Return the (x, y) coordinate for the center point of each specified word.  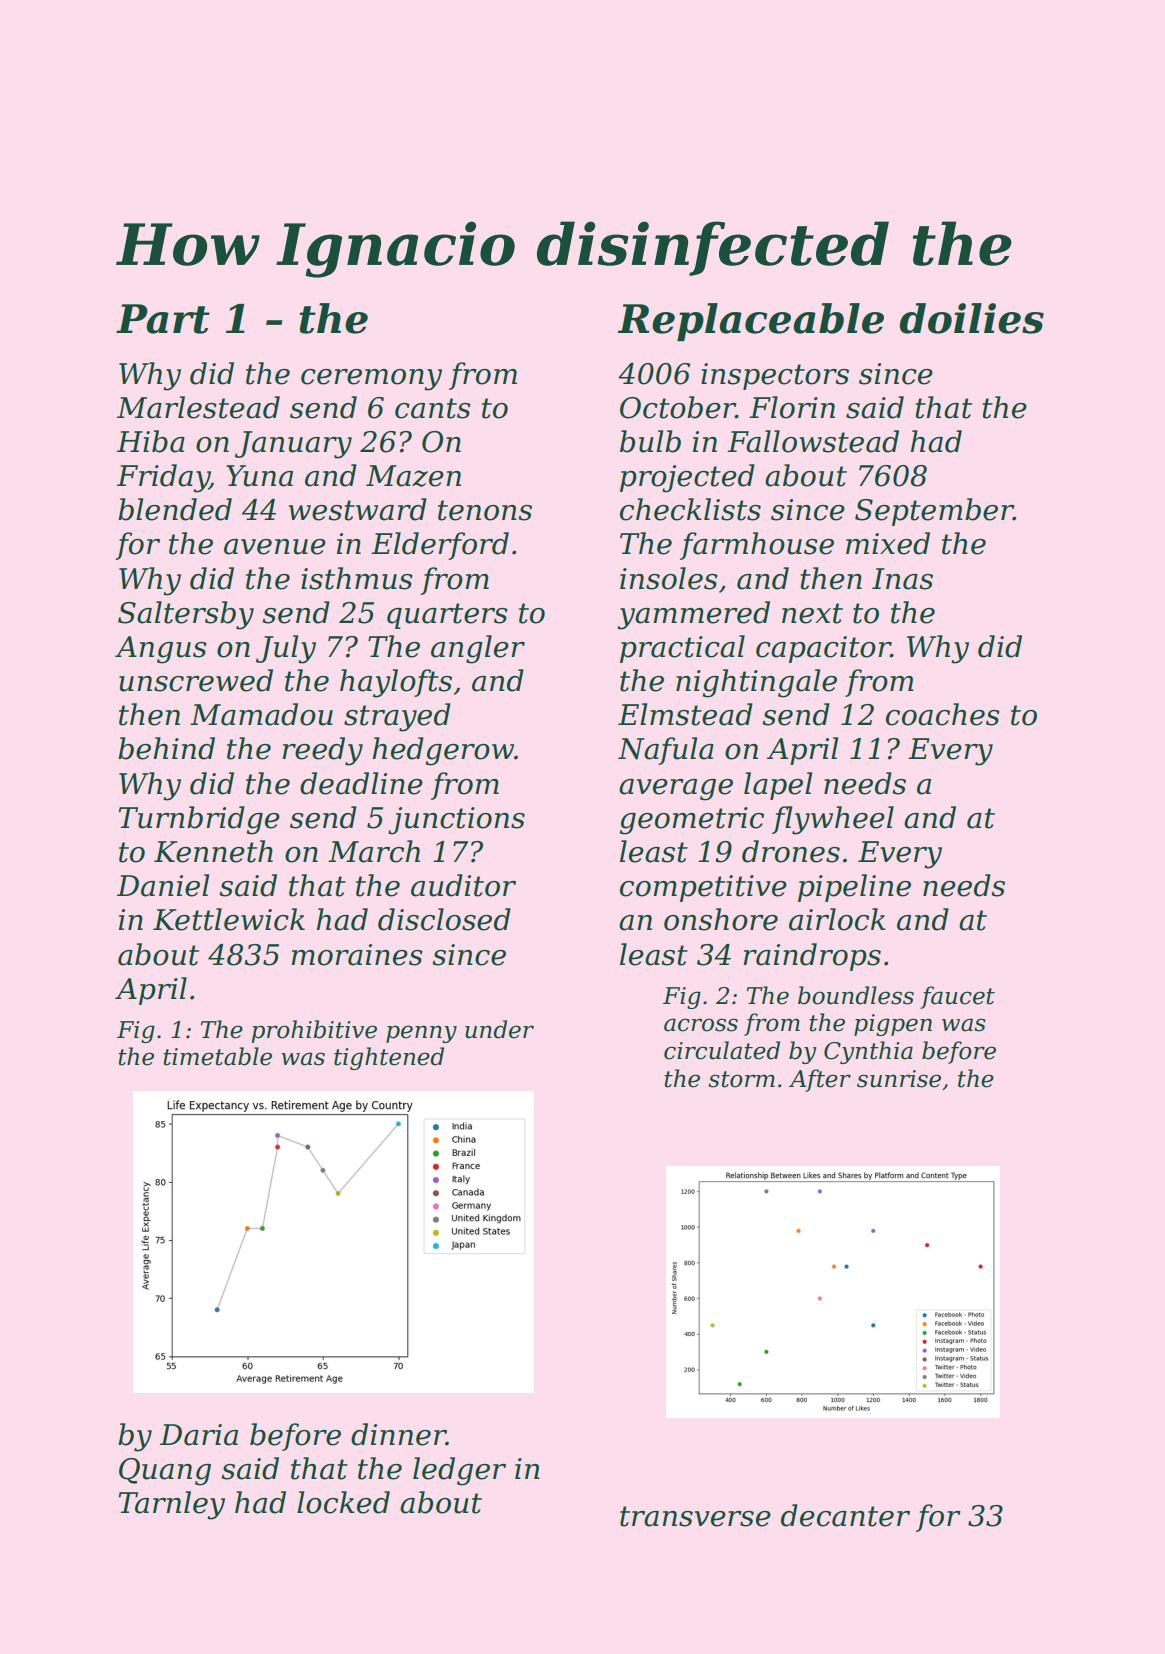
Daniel (163, 885)
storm (741, 1079)
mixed (888, 543)
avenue (275, 547)
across (701, 1025)
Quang (165, 1472)
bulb (650, 441)
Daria (199, 1435)
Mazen (413, 476)
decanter (845, 1515)
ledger (459, 1471)
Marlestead (198, 407)
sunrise (899, 1079)
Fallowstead (813, 441)
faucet (957, 997)
